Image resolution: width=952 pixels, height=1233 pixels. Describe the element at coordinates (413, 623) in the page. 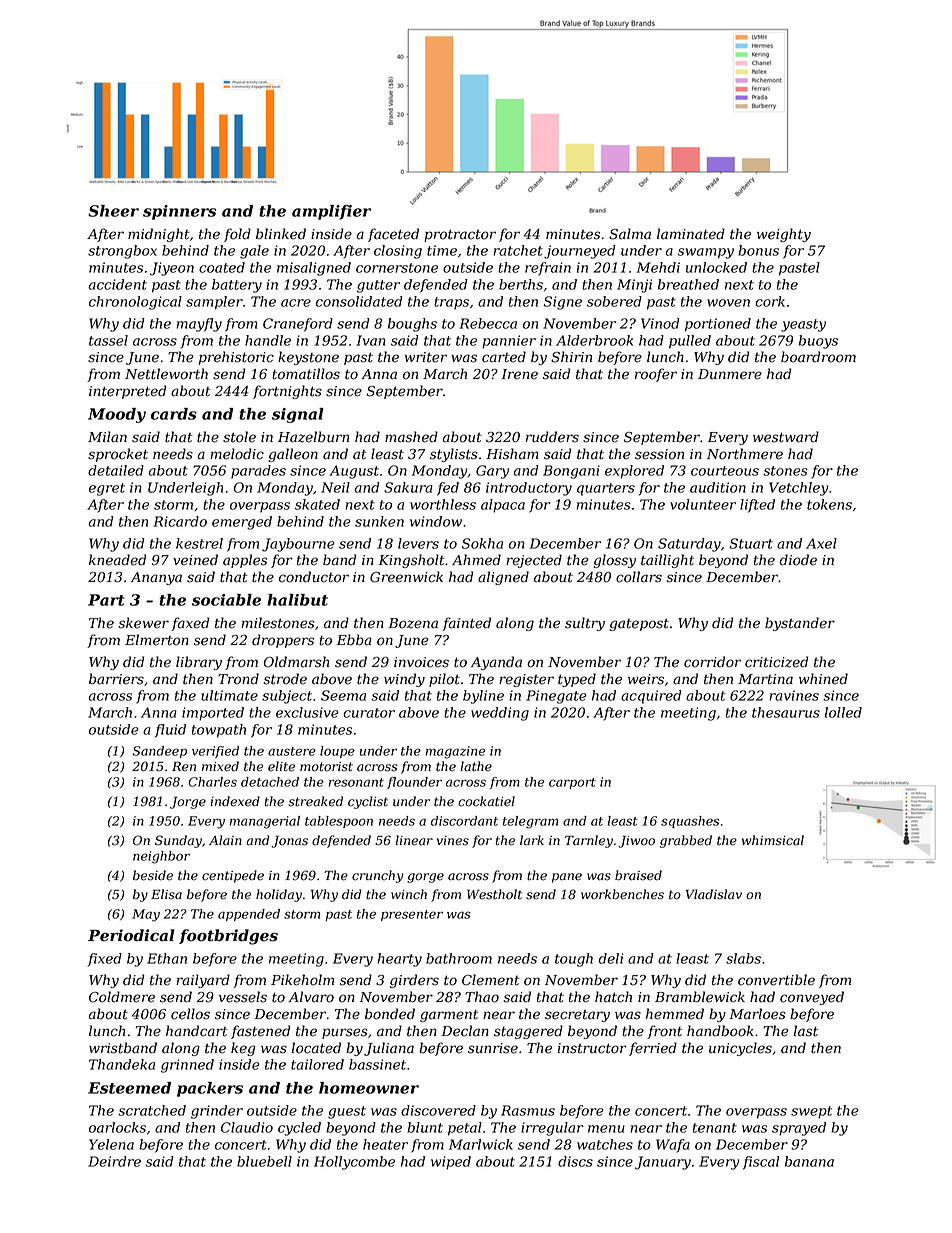

I see `Bozena` at that location.
